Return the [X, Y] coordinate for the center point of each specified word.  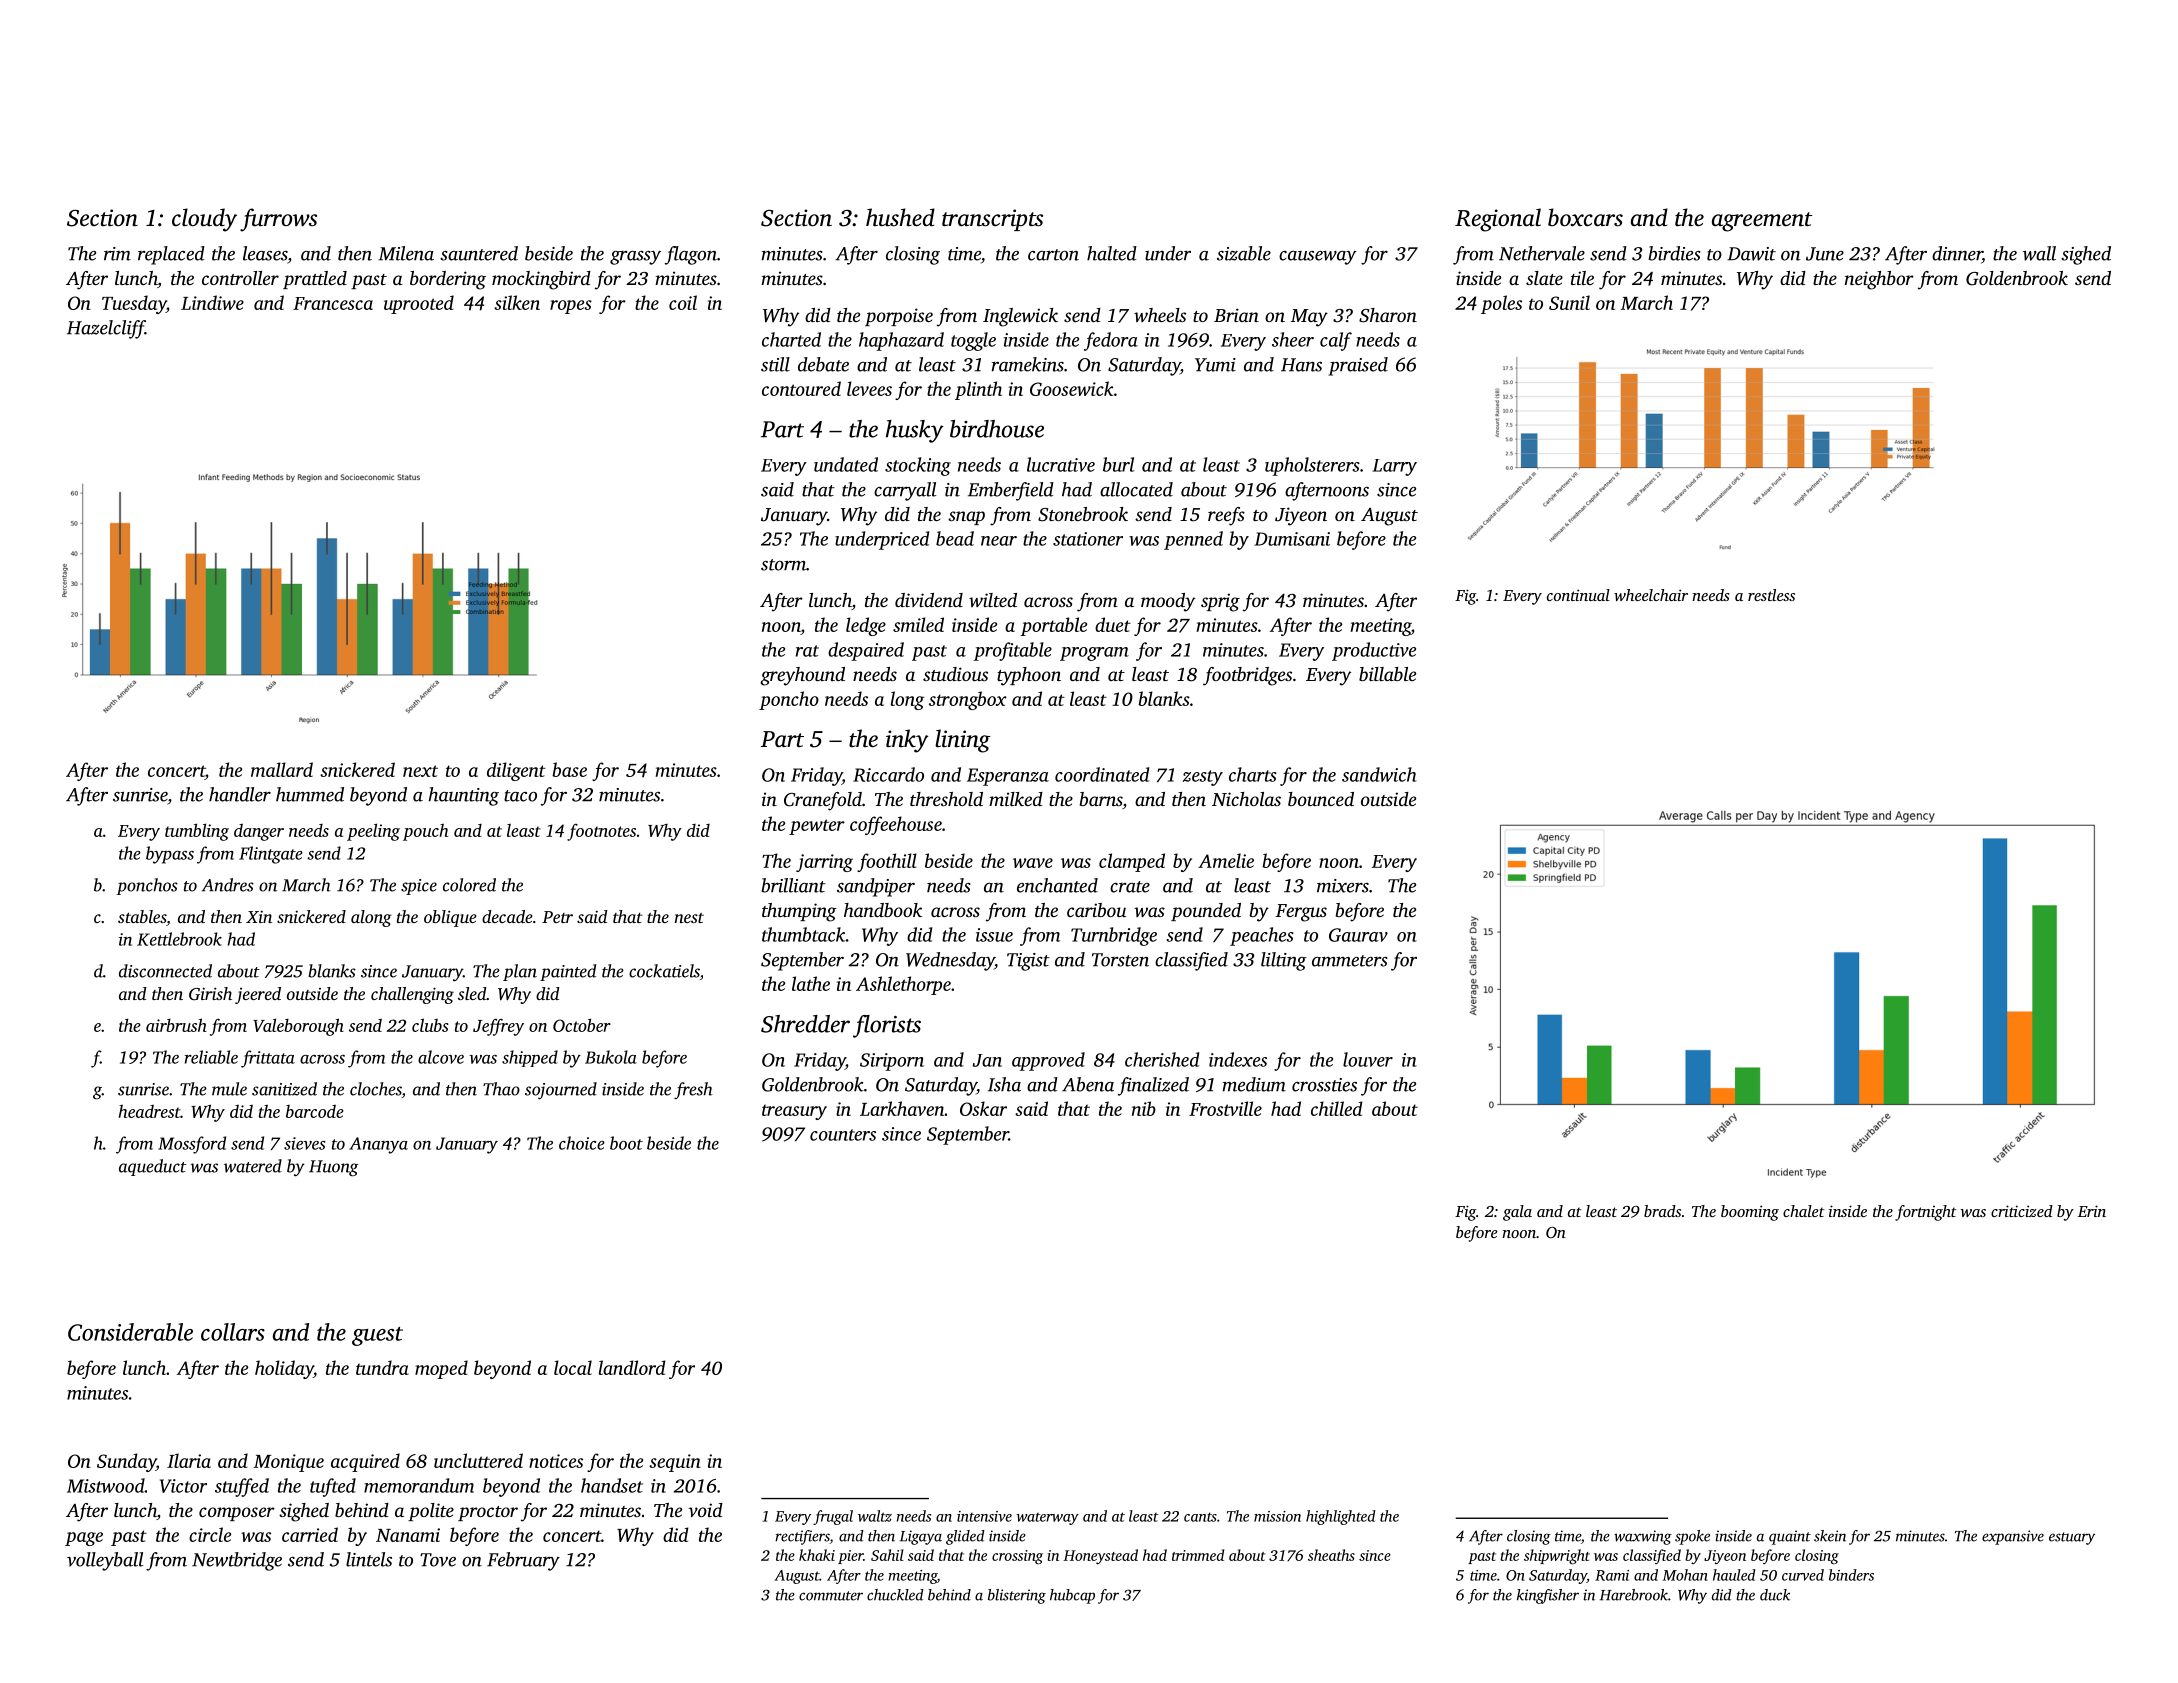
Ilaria [189, 1460]
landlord [632, 1367]
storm [783, 565]
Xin [259, 917]
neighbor [1879, 280]
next [420, 771]
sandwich [1379, 774]
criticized [2022, 1211]
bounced [1321, 799]
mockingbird [541, 280]
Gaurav [1358, 935]
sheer [1293, 339]
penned [1193, 540]
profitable [1013, 651]
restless [1771, 595]
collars [233, 1332]
